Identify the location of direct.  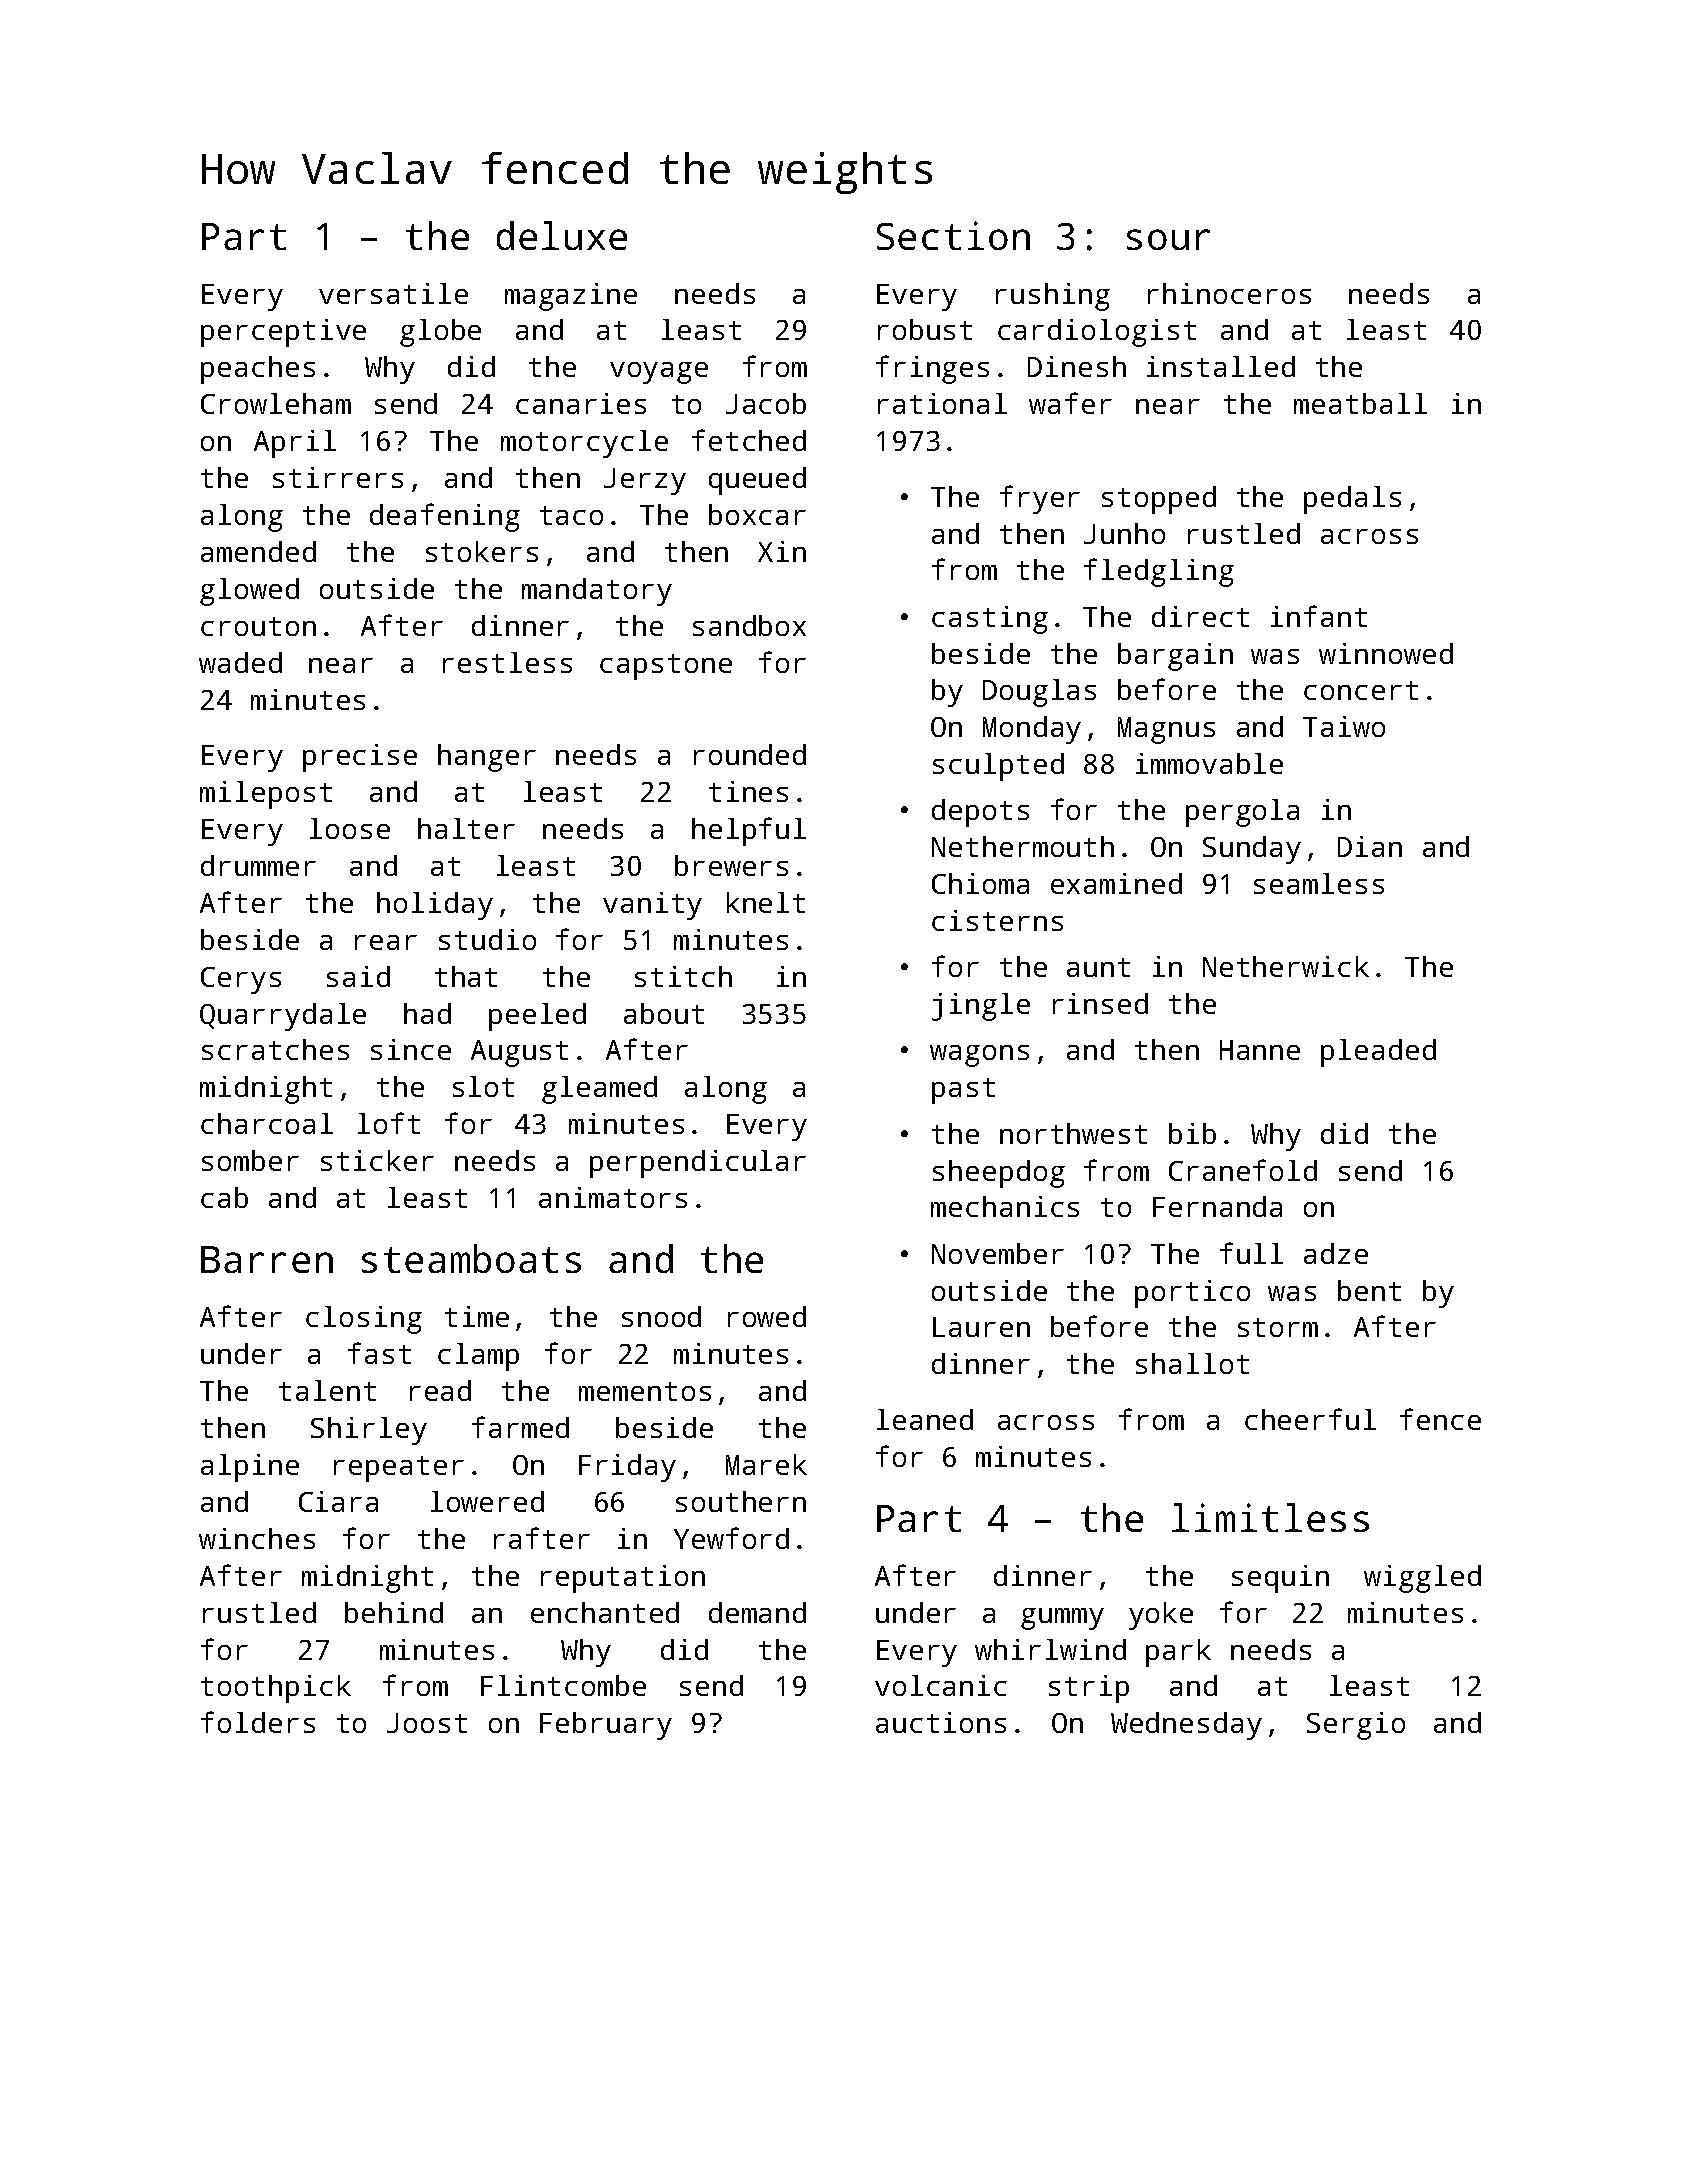
(1200, 616).
